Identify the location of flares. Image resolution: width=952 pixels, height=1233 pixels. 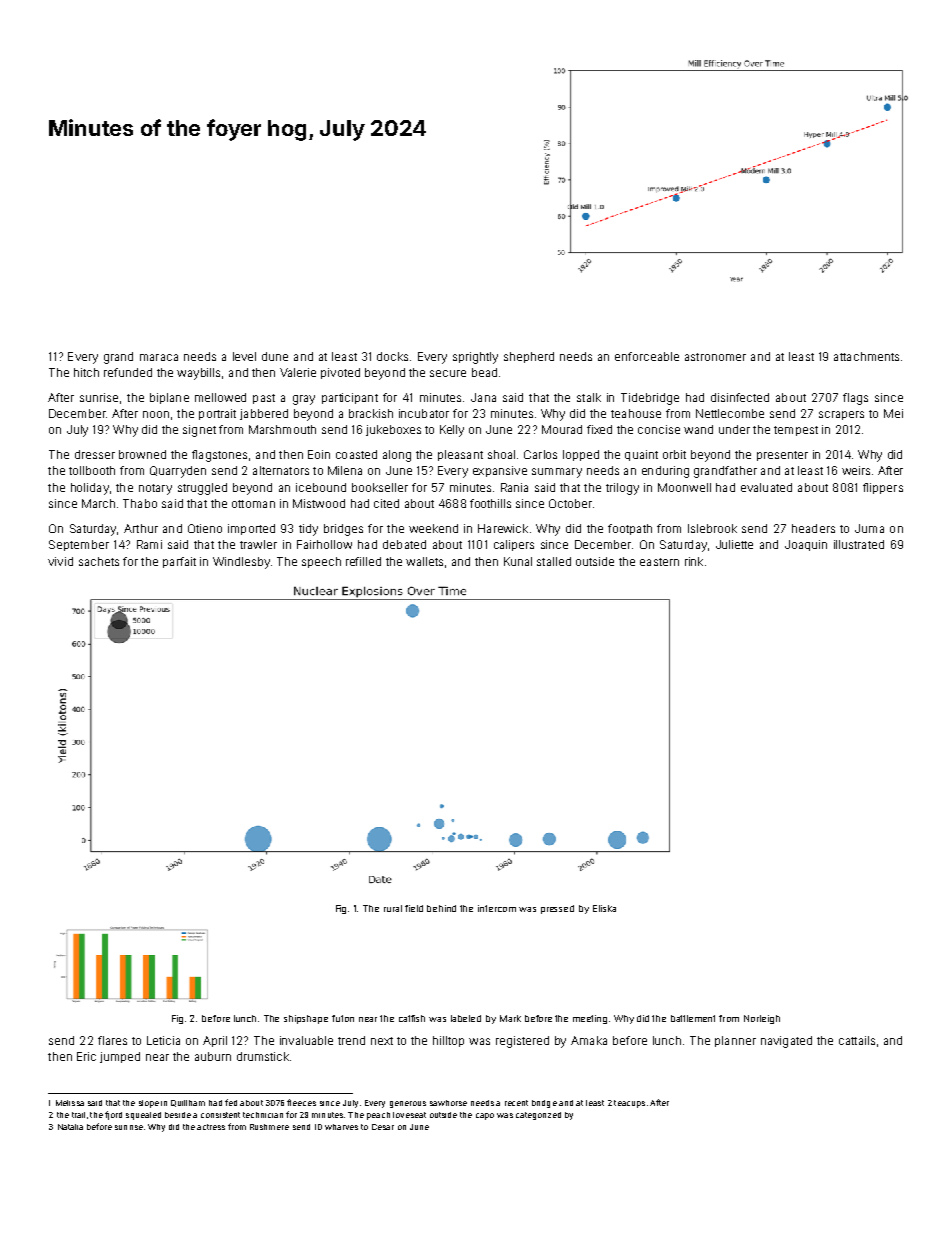
(112, 1040).
